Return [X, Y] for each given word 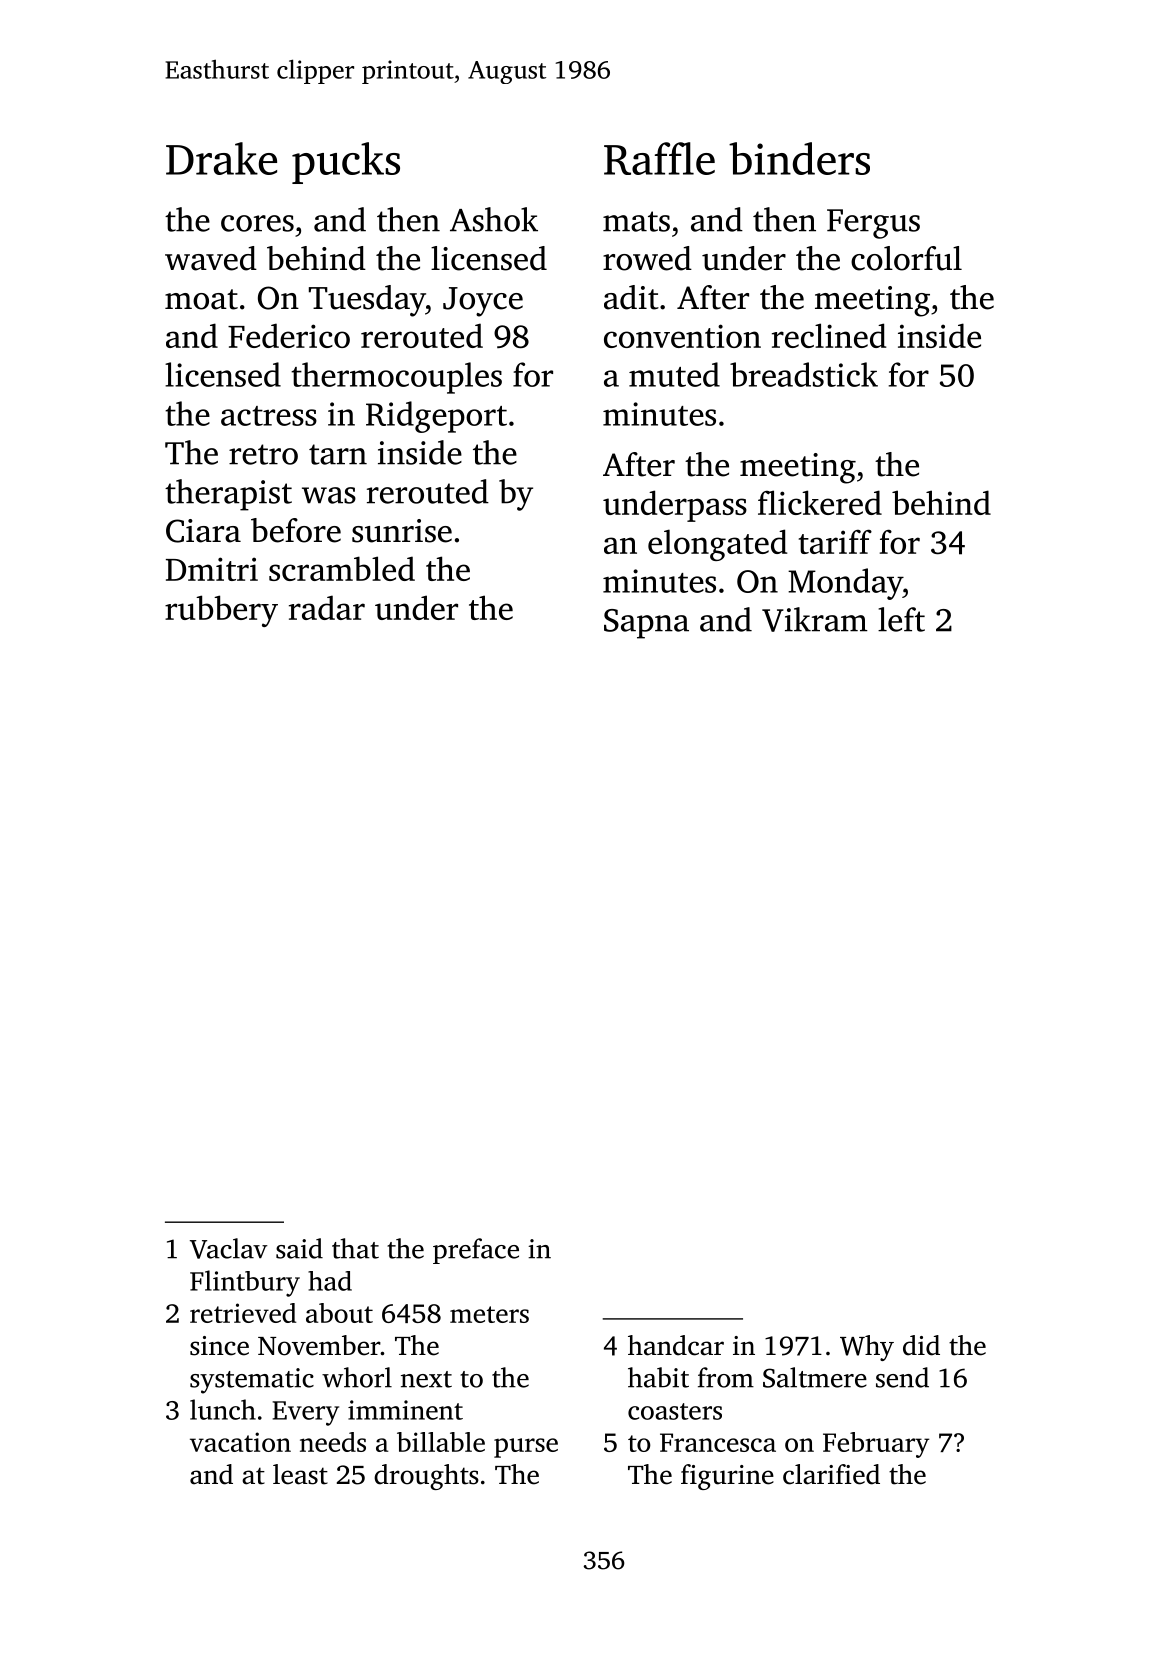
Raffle [659, 158]
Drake [221, 158]
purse [526, 1448]
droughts [426, 1477]
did [921, 1345]
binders [799, 158]
